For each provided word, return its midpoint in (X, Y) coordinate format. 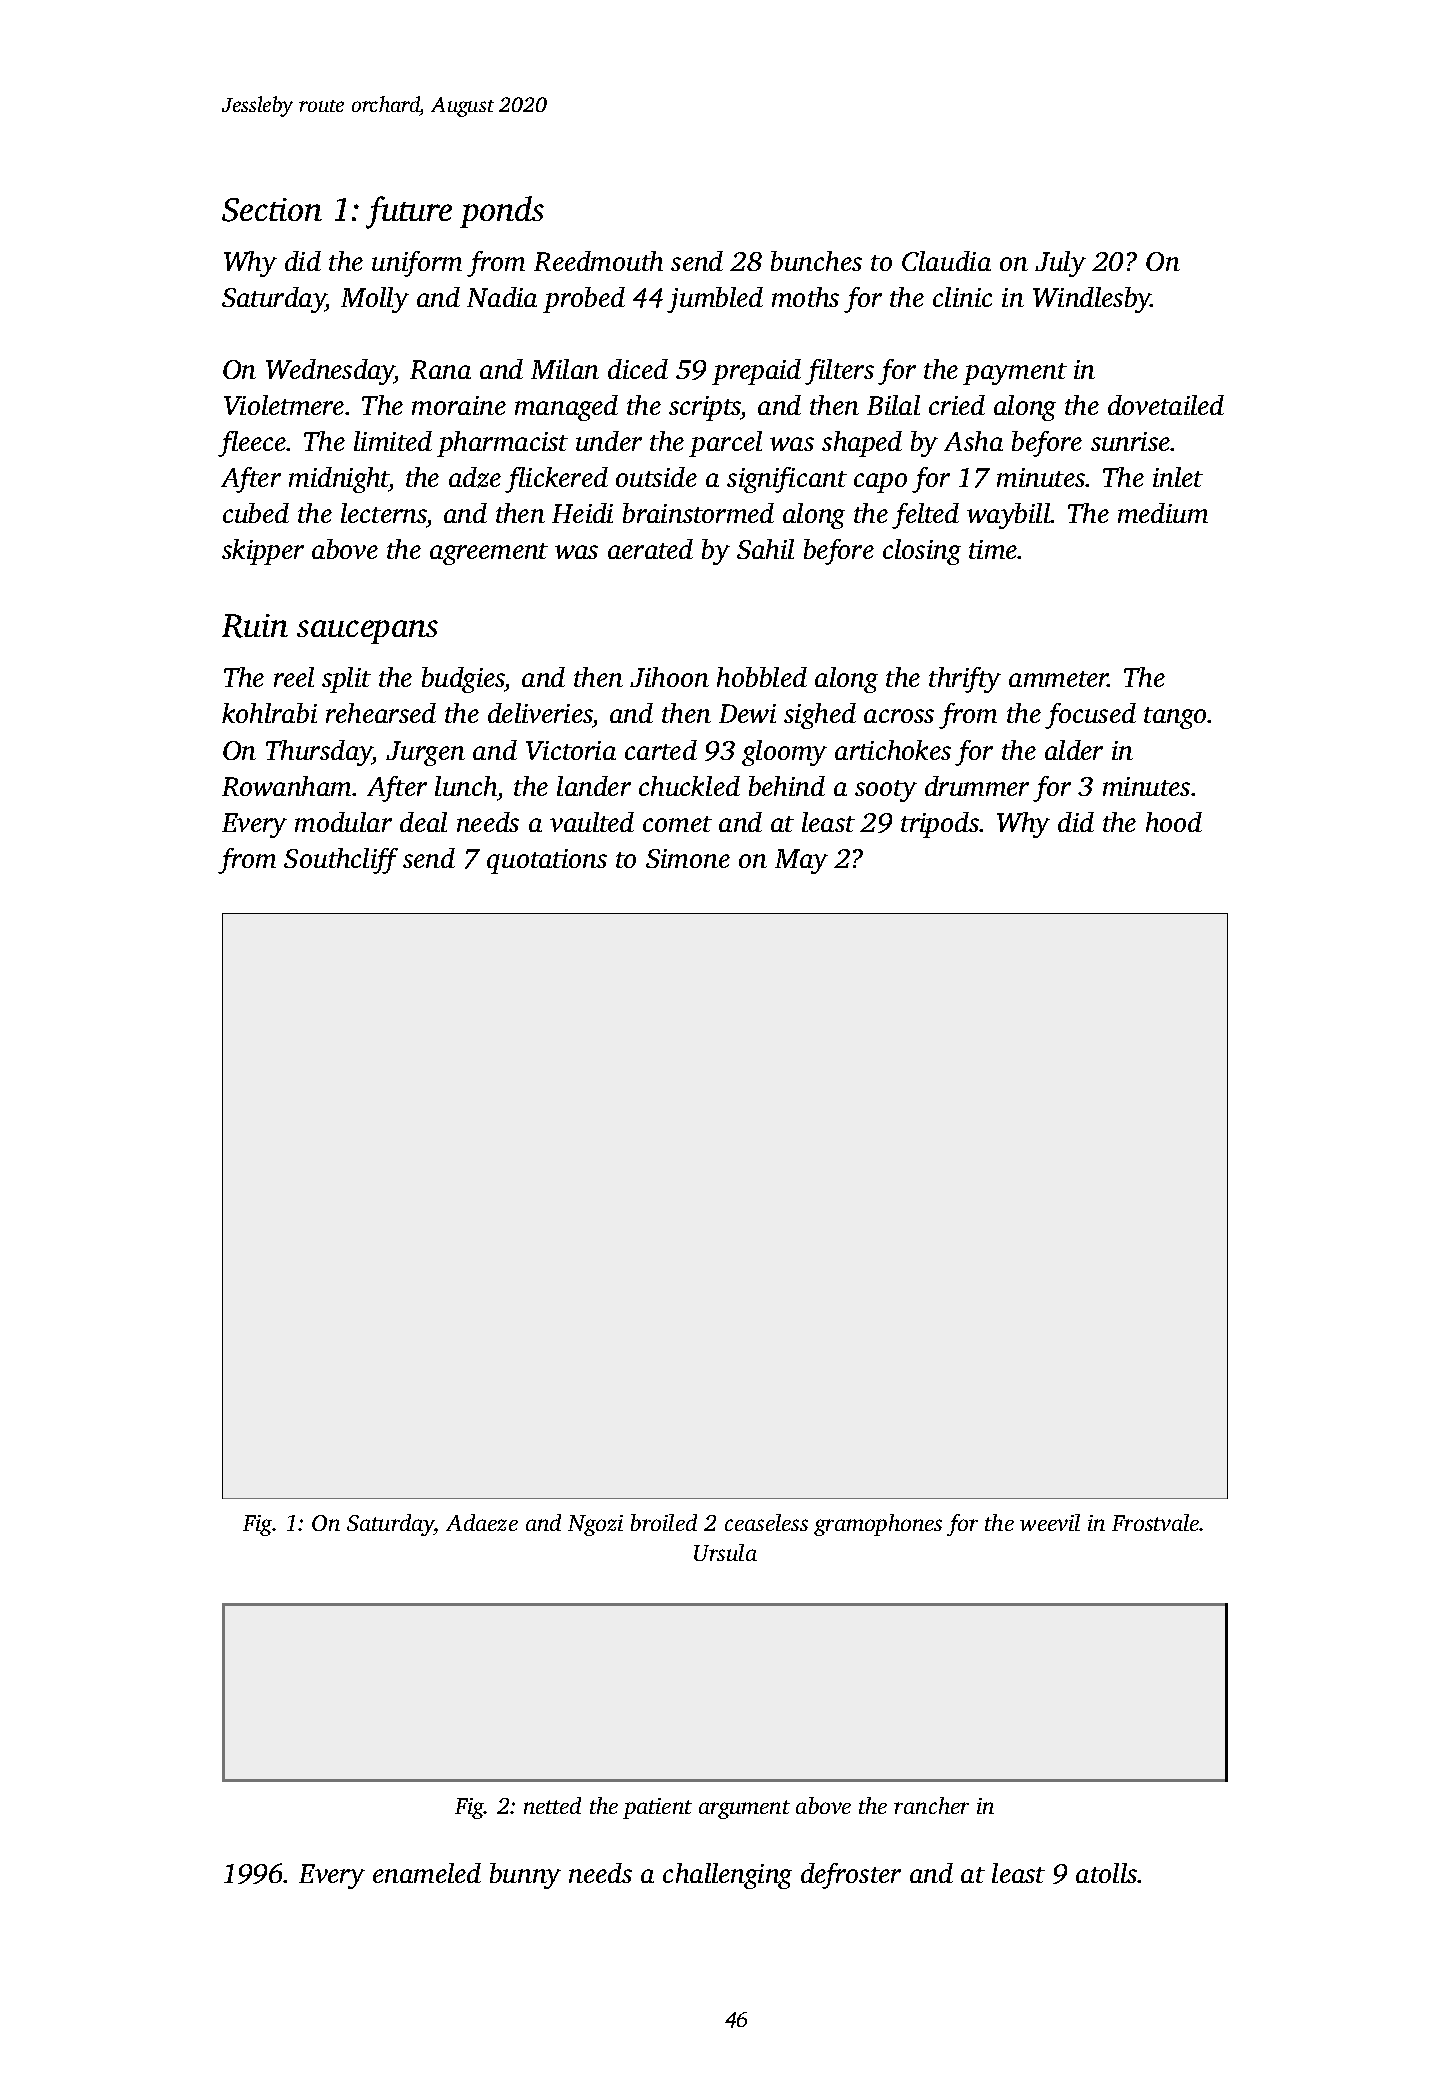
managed (566, 408)
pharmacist (502, 444)
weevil (1050, 1522)
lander (594, 786)
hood (1174, 822)
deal (423, 822)
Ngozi (595, 1525)
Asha (973, 441)
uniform (417, 264)
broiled (664, 1522)
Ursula (725, 1552)
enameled (427, 1873)
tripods (940, 825)
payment (1015, 374)
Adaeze (482, 1522)
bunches (816, 261)
